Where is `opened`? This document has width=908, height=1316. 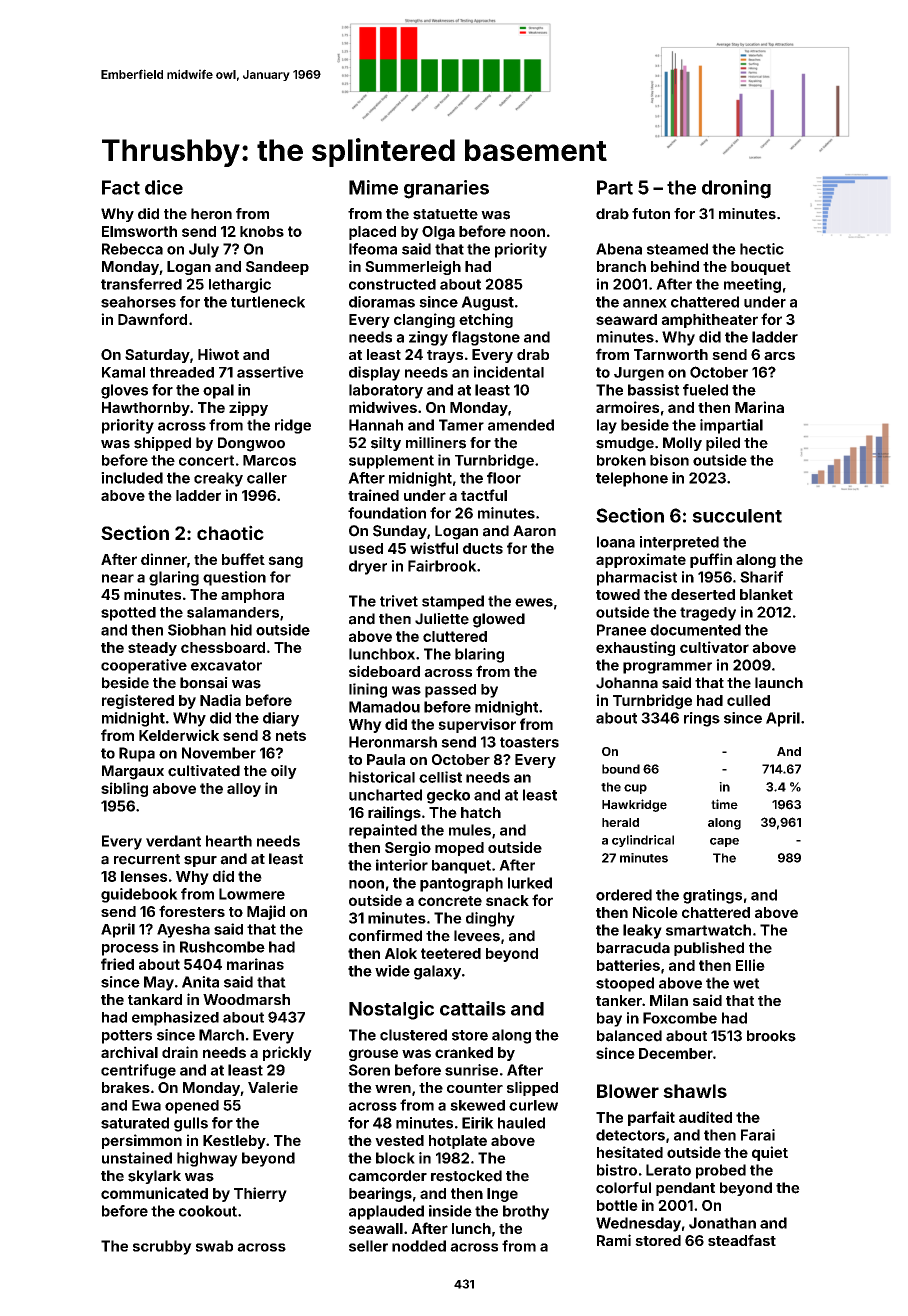 opened is located at coordinates (192, 1107).
